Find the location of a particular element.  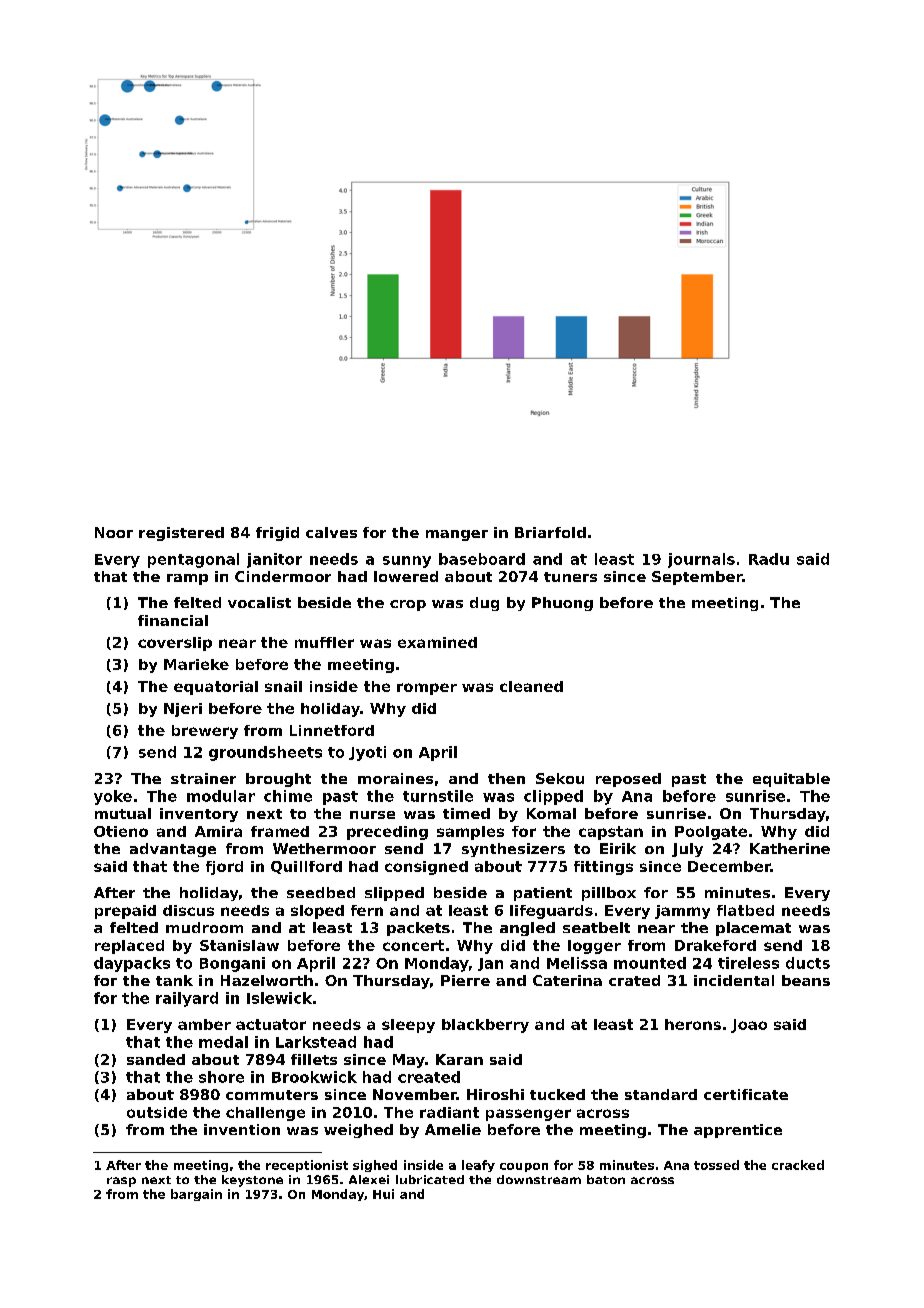

receptionist is located at coordinates (307, 1166).
